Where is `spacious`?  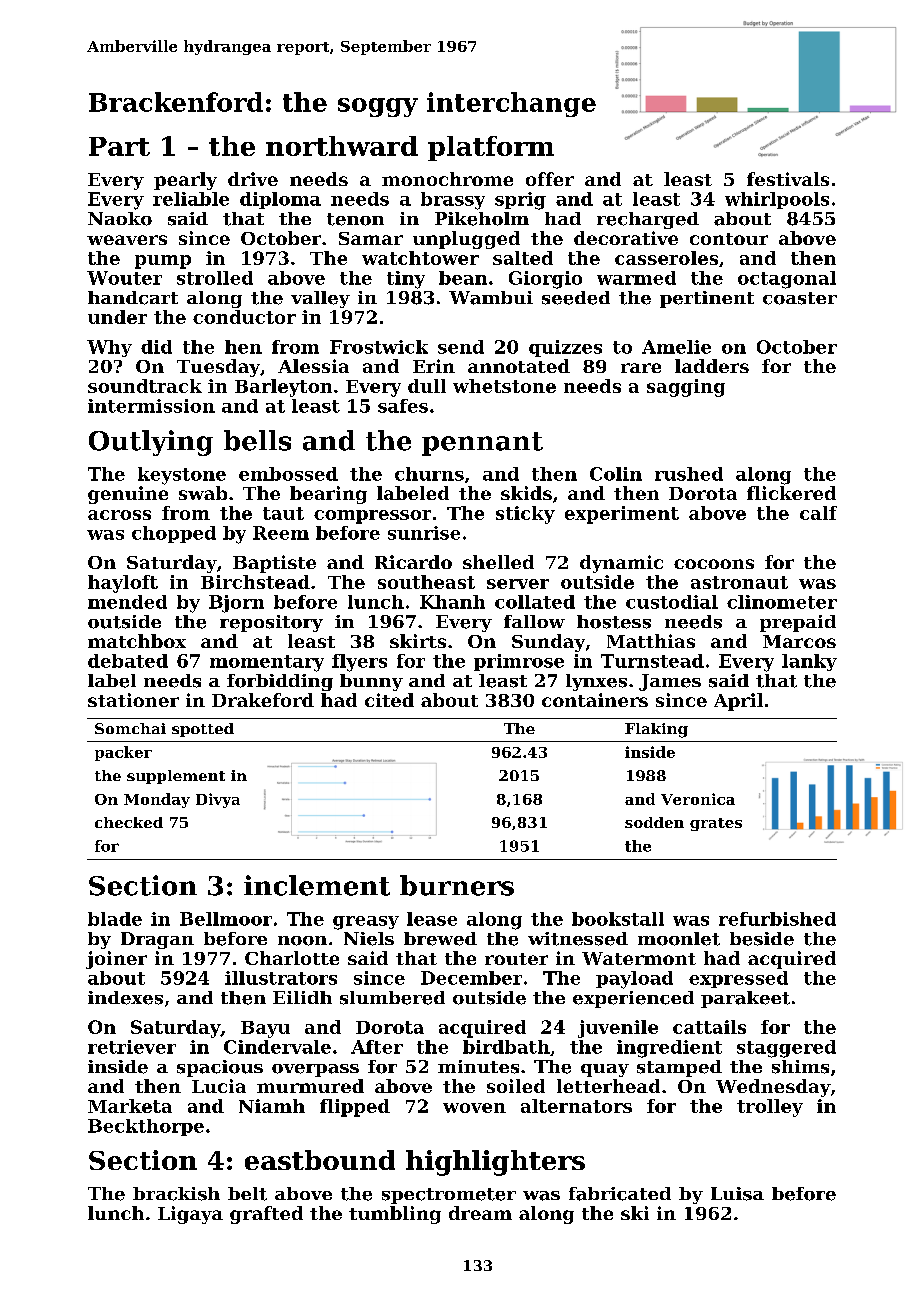 spacious is located at coordinates (220, 1068).
